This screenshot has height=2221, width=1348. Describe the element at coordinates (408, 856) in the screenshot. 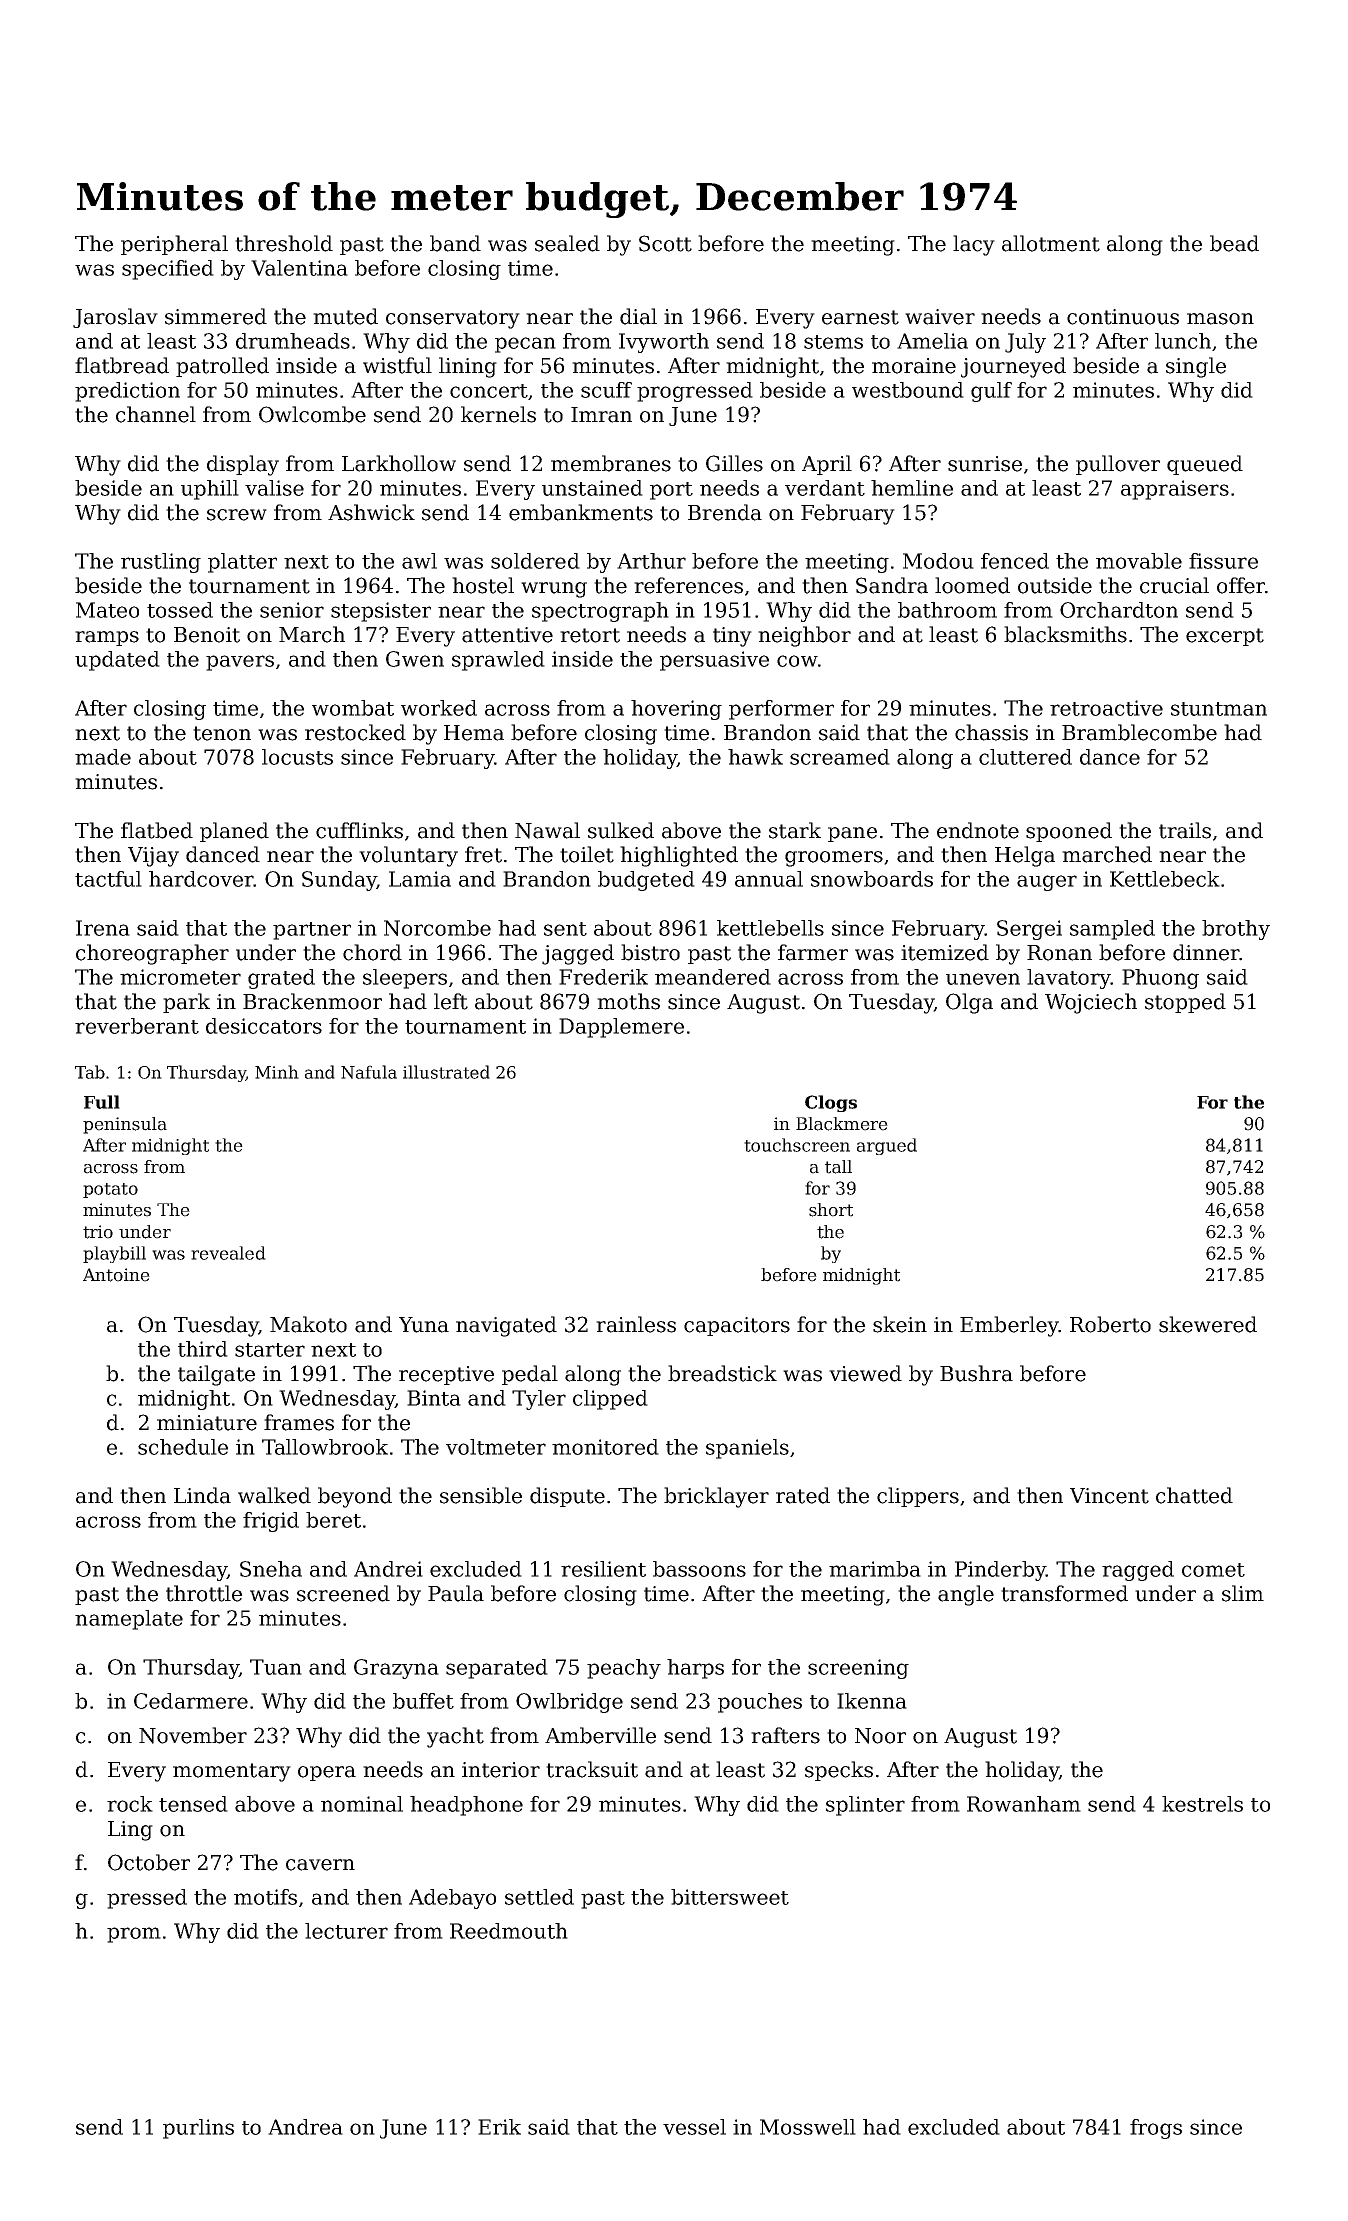

I see `voluntary` at that location.
